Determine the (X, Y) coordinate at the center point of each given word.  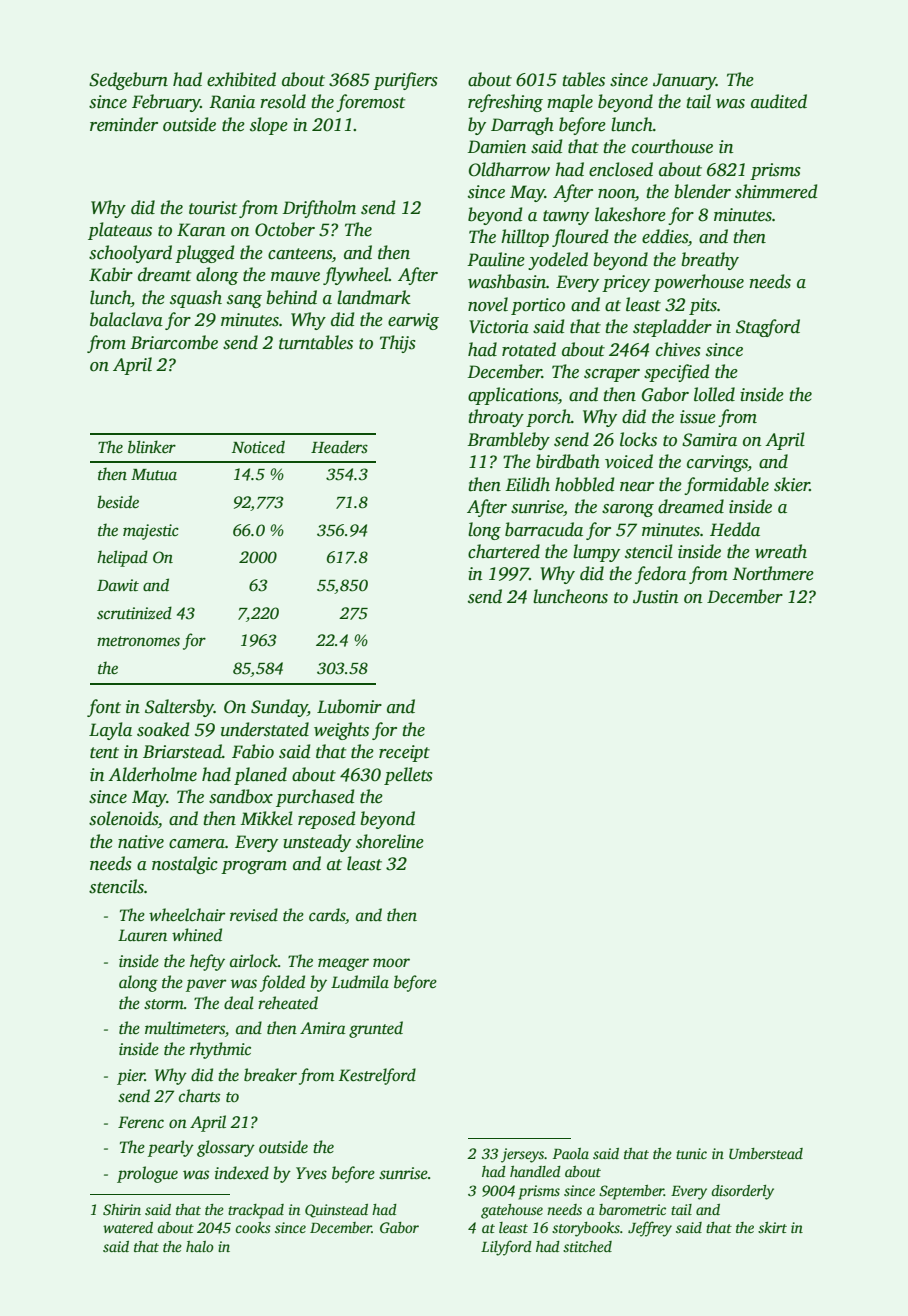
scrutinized (134, 613)
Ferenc (141, 1122)
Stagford (768, 328)
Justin (655, 597)
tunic (691, 1153)
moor (391, 963)
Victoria (499, 327)
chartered (504, 551)
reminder (124, 124)
